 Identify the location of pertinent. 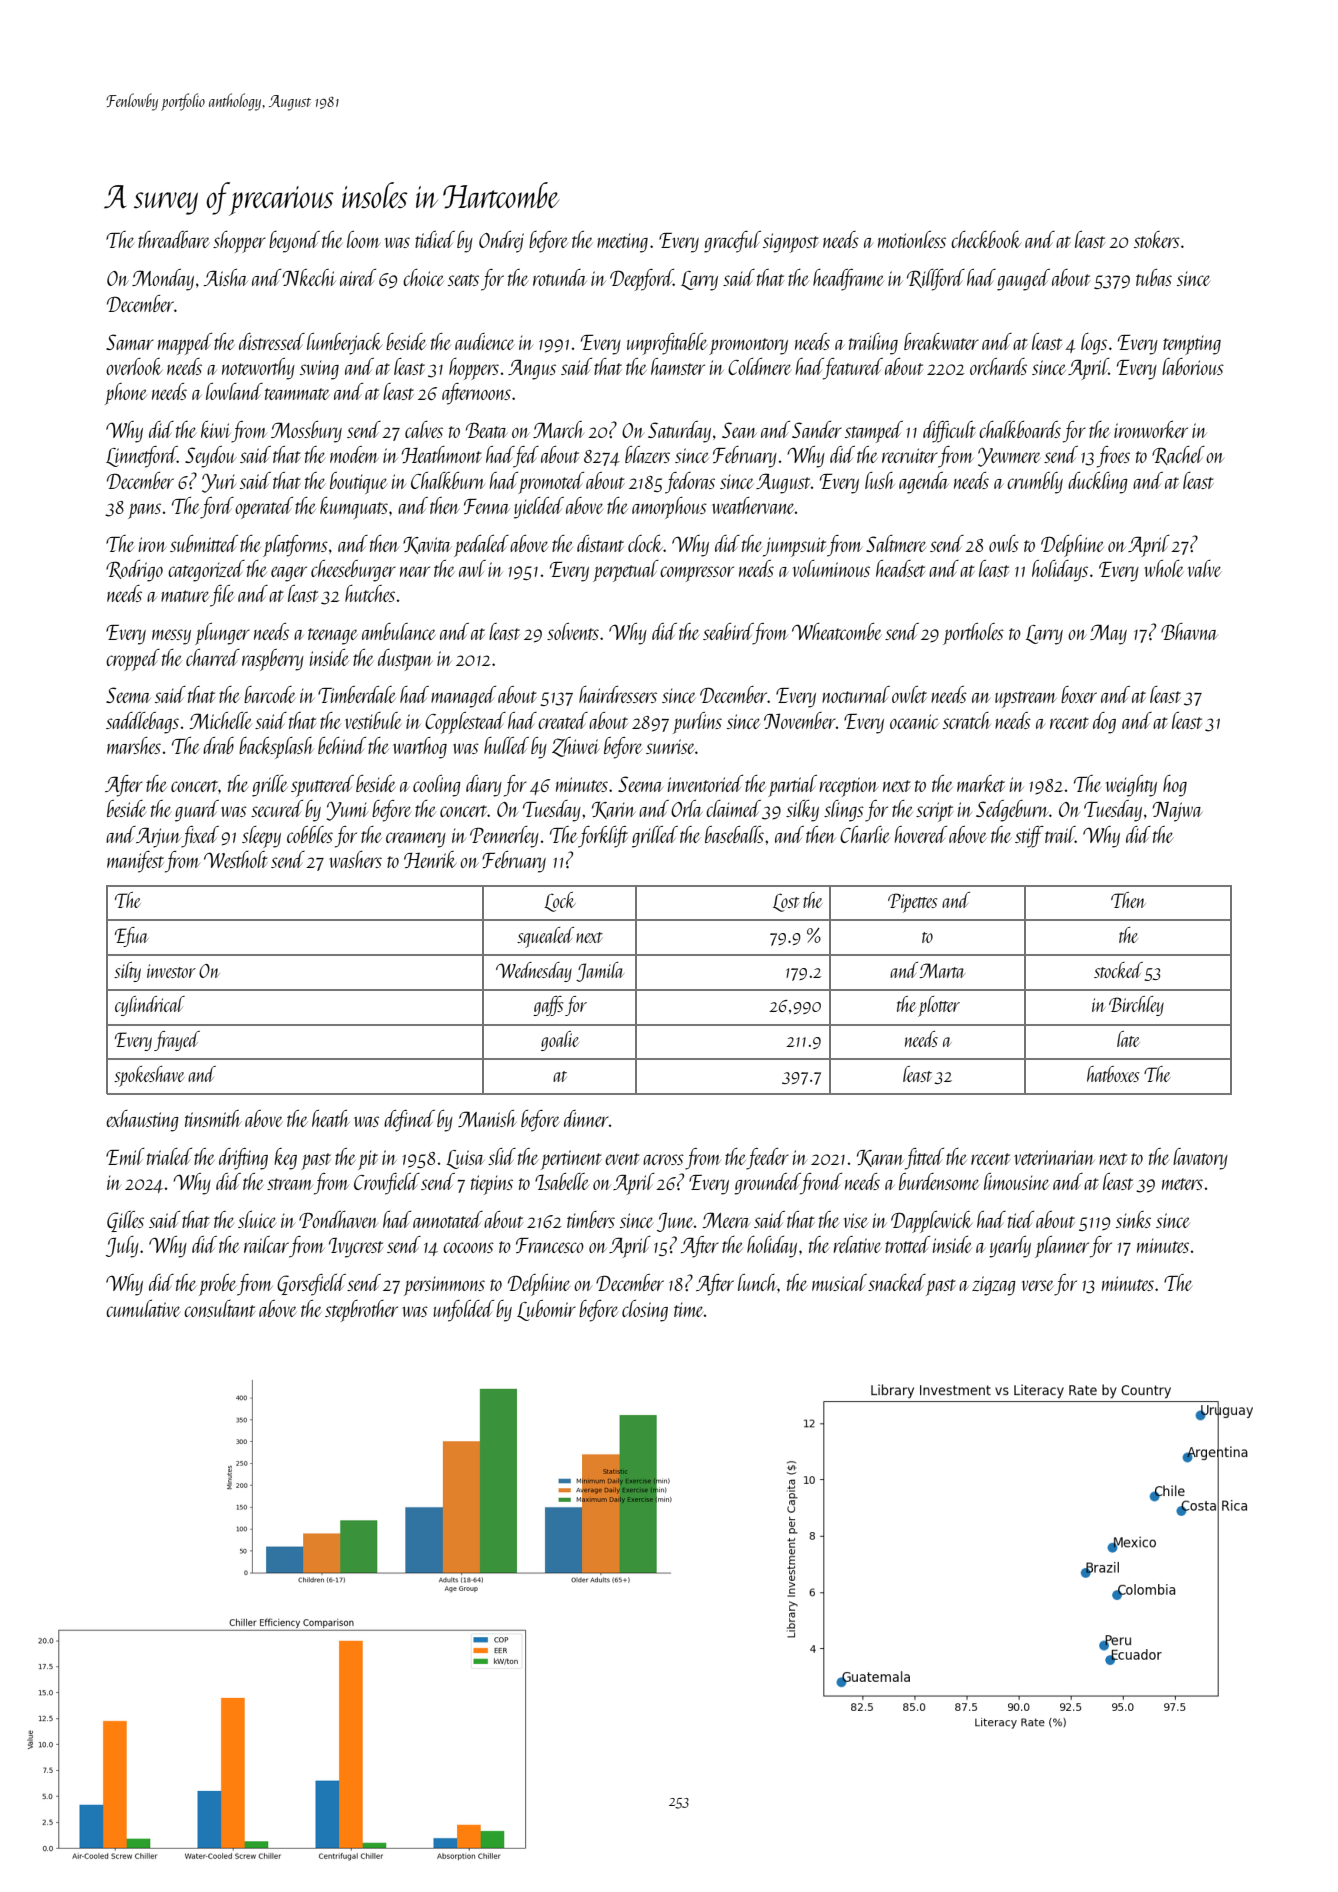
(571, 1160).
